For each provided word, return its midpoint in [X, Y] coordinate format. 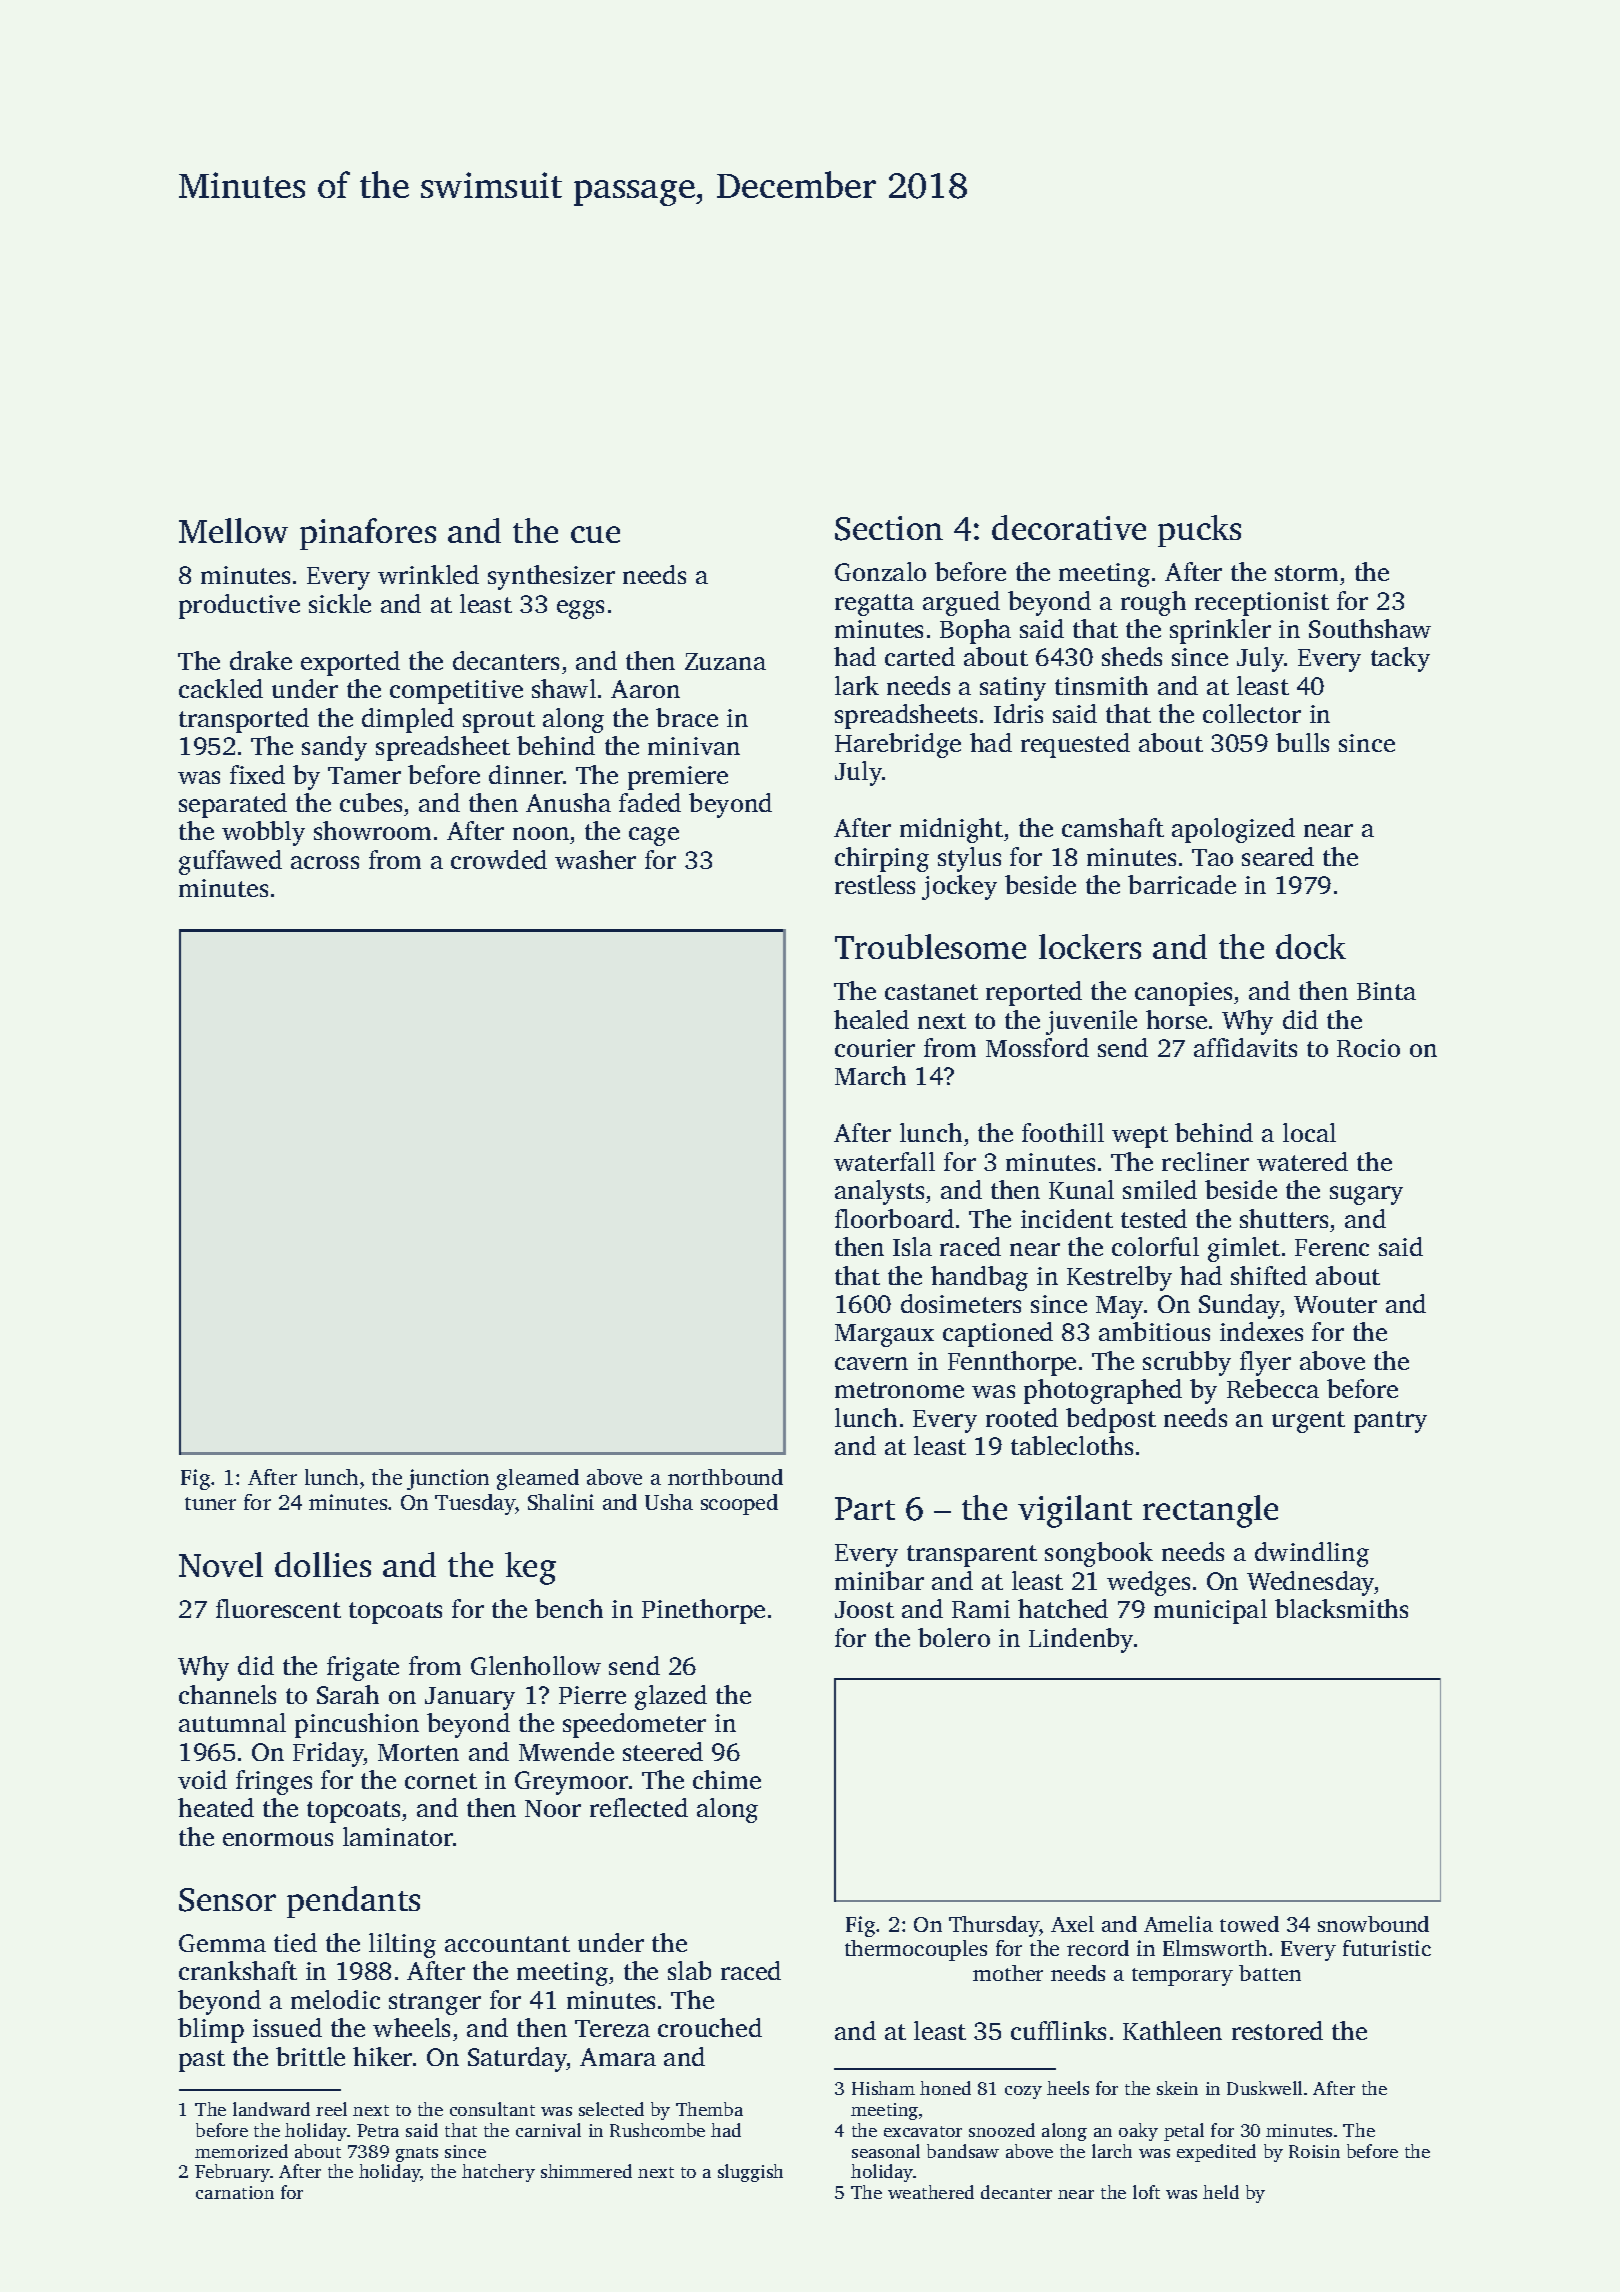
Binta [1386, 991]
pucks [1199, 531]
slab [689, 1970]
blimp [211, 2030]
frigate [363, 1668]
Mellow [233, 530]
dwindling [1312, 1554]
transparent [972, 1556]
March [870, 1075]
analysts [879, 1192]
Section [889, 528]
